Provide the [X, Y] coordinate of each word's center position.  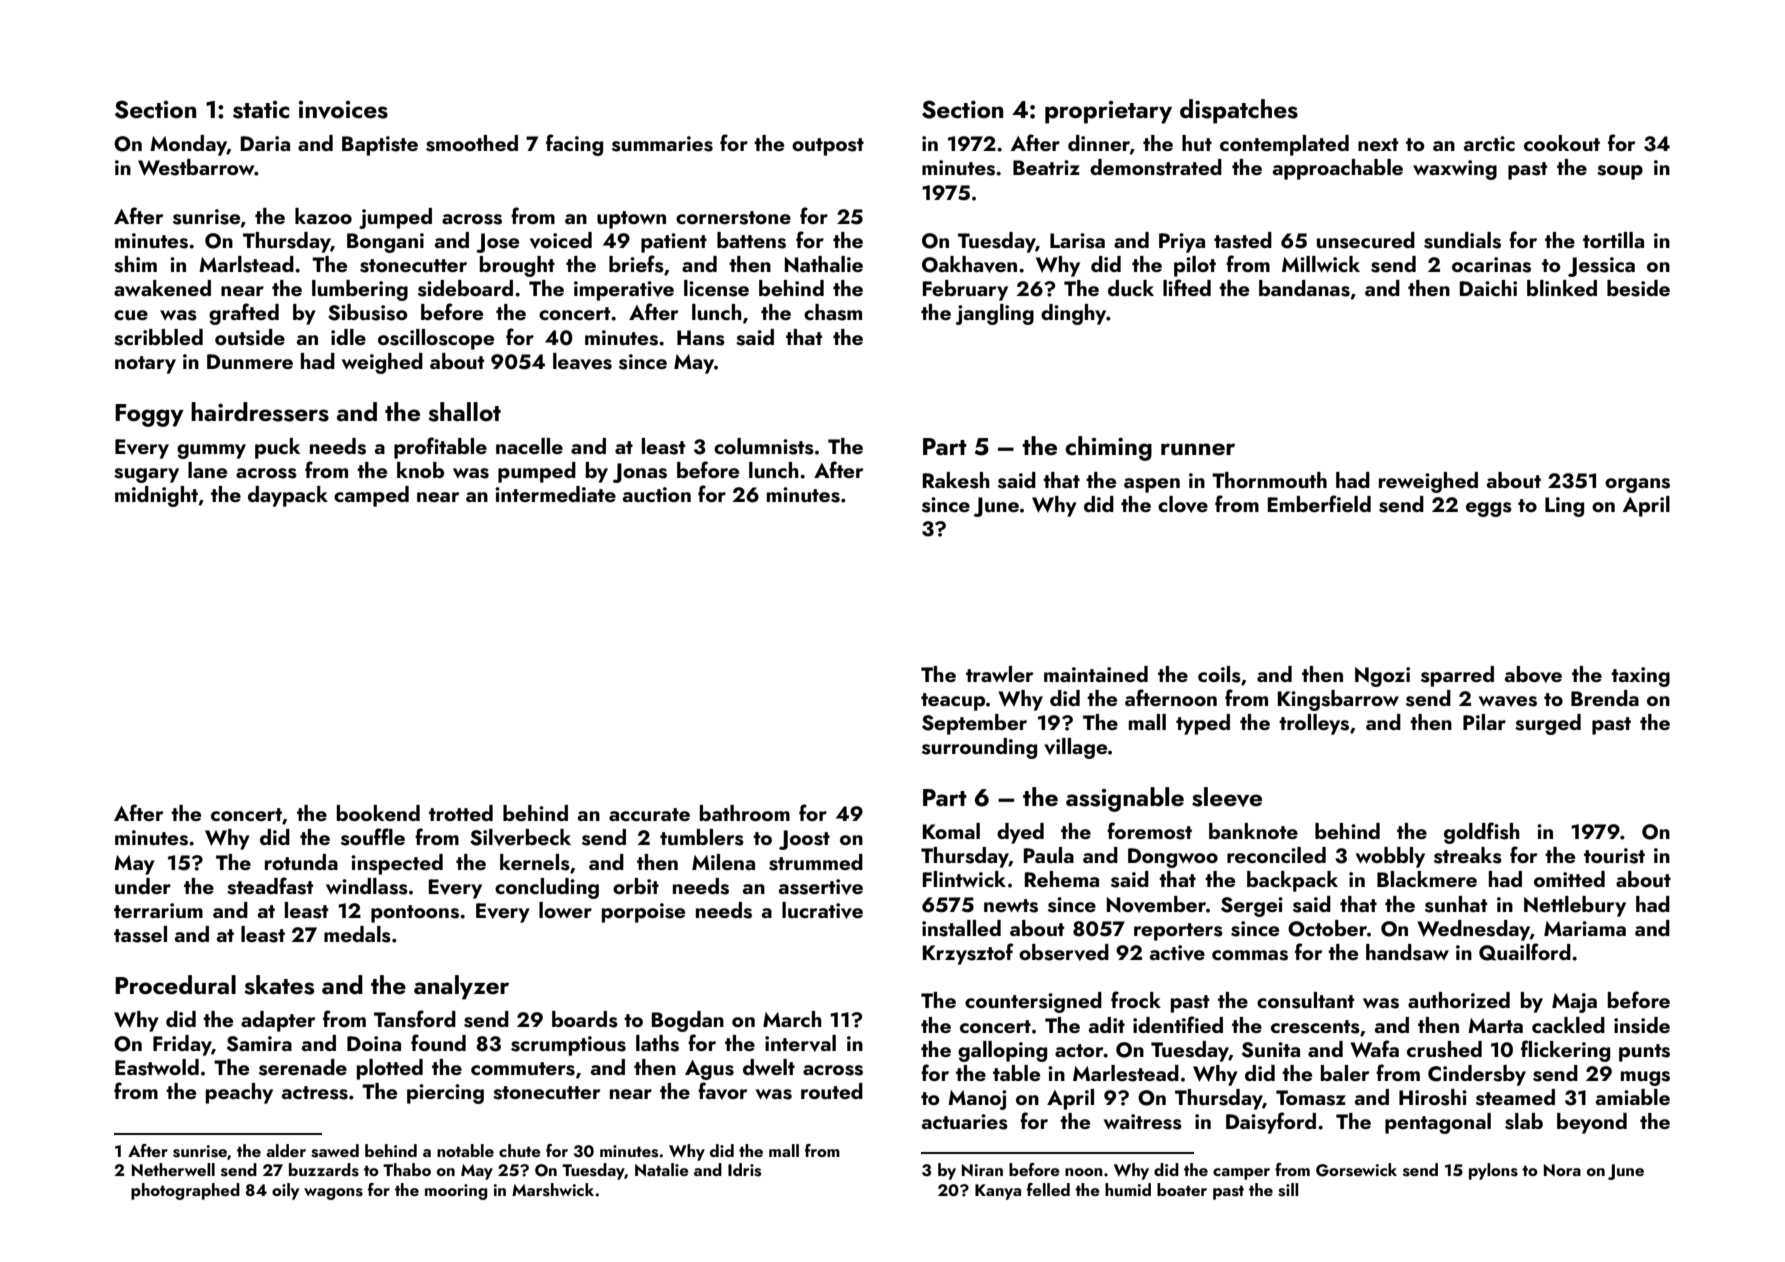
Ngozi [1382, 677]
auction [657, 494]
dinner [1099, 143]
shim [135, 264]
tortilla [1613, 240]
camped [371, 496]
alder [286, 1150]
